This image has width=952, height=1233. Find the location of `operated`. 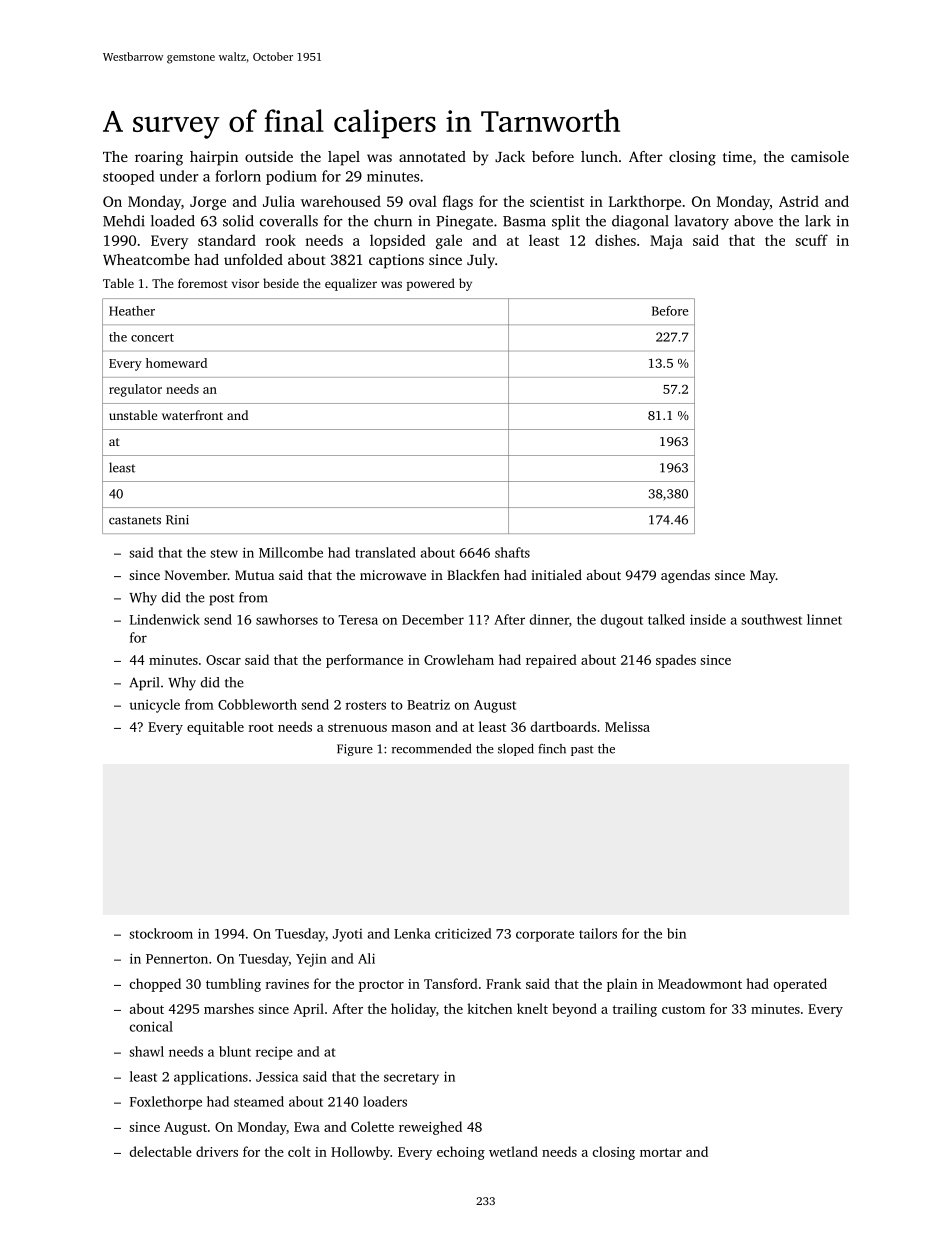

operated is located at coordinates (800, 985).
